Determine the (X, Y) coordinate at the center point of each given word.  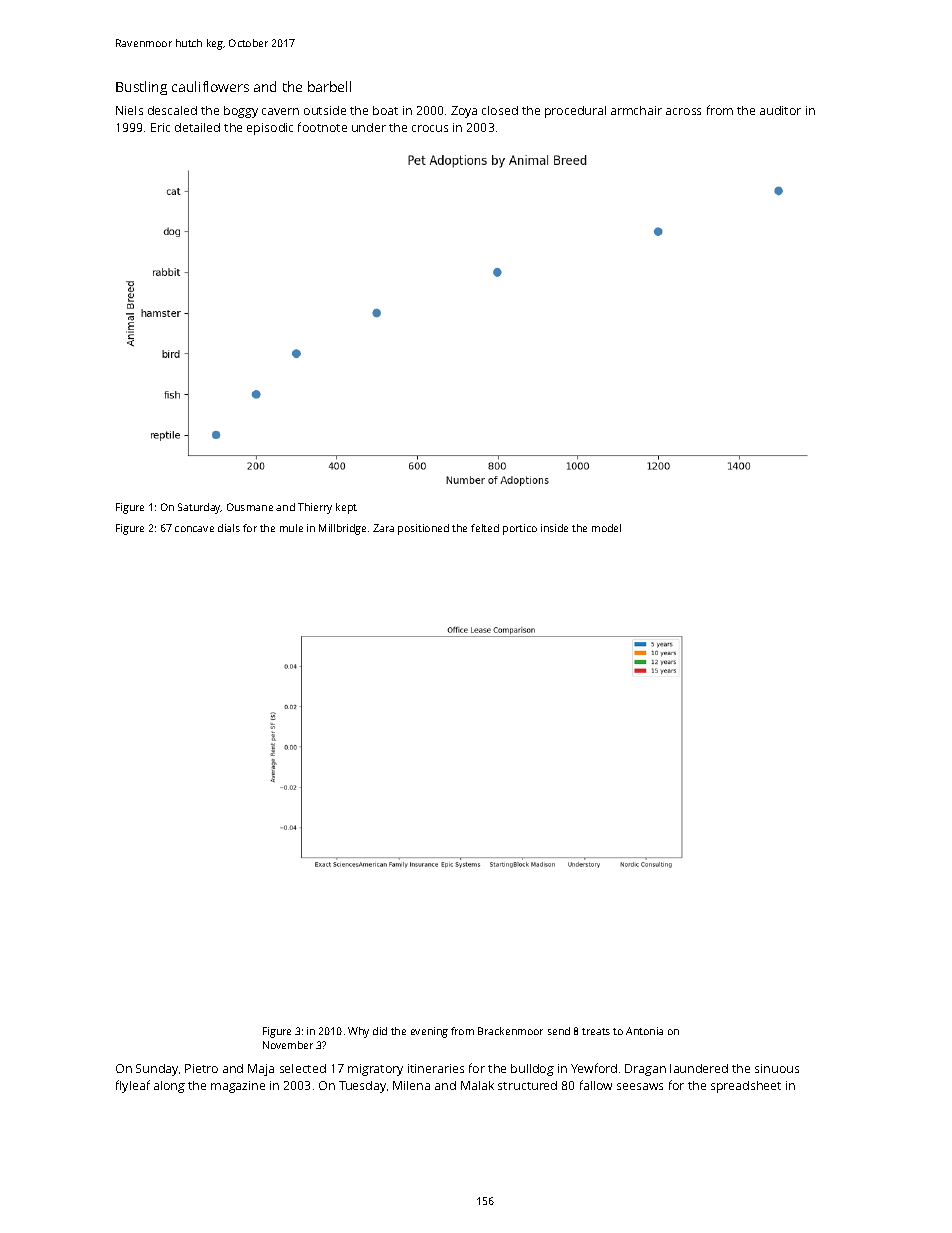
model (606, 528)
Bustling (141, 88)
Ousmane (250, 507)
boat (385, 110)
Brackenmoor (510, 1031)
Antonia (644, 1031)
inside (554, 528)
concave (194, 529)
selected (303, 1068)
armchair (636, 110)
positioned (423, 529)
